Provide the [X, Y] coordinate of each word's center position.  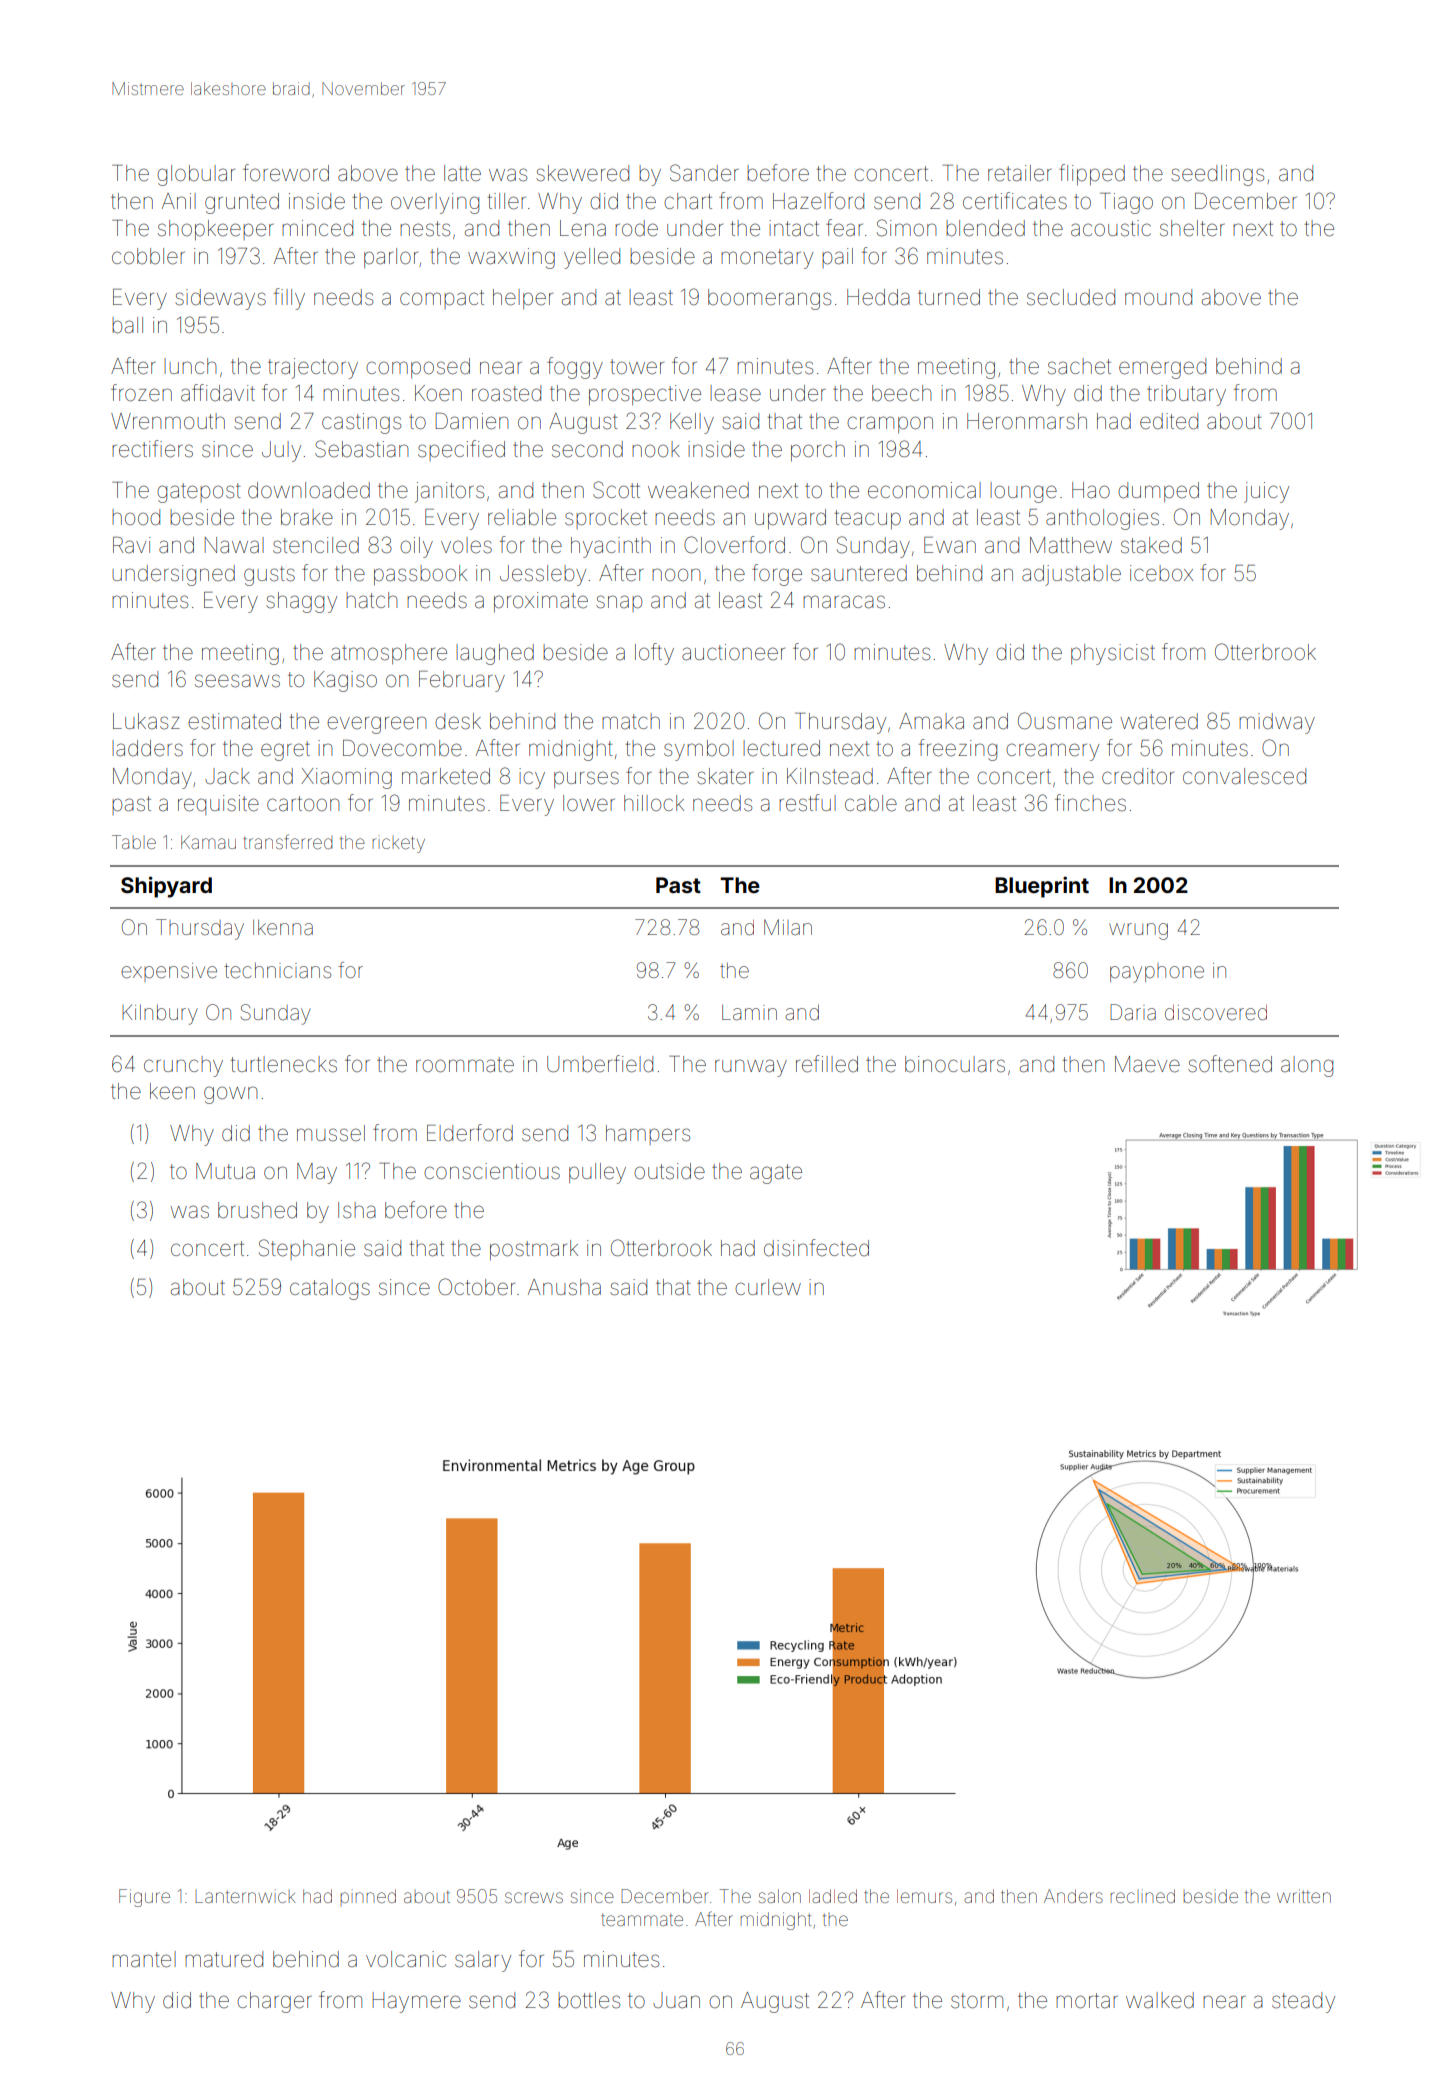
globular [196, 175]
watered [1159, 721]
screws [534, 1897]
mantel [144, 1959]
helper [523, 299]
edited [1169, 421]
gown [230, 1095]
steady [1303, 2002]
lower [589, 803]
